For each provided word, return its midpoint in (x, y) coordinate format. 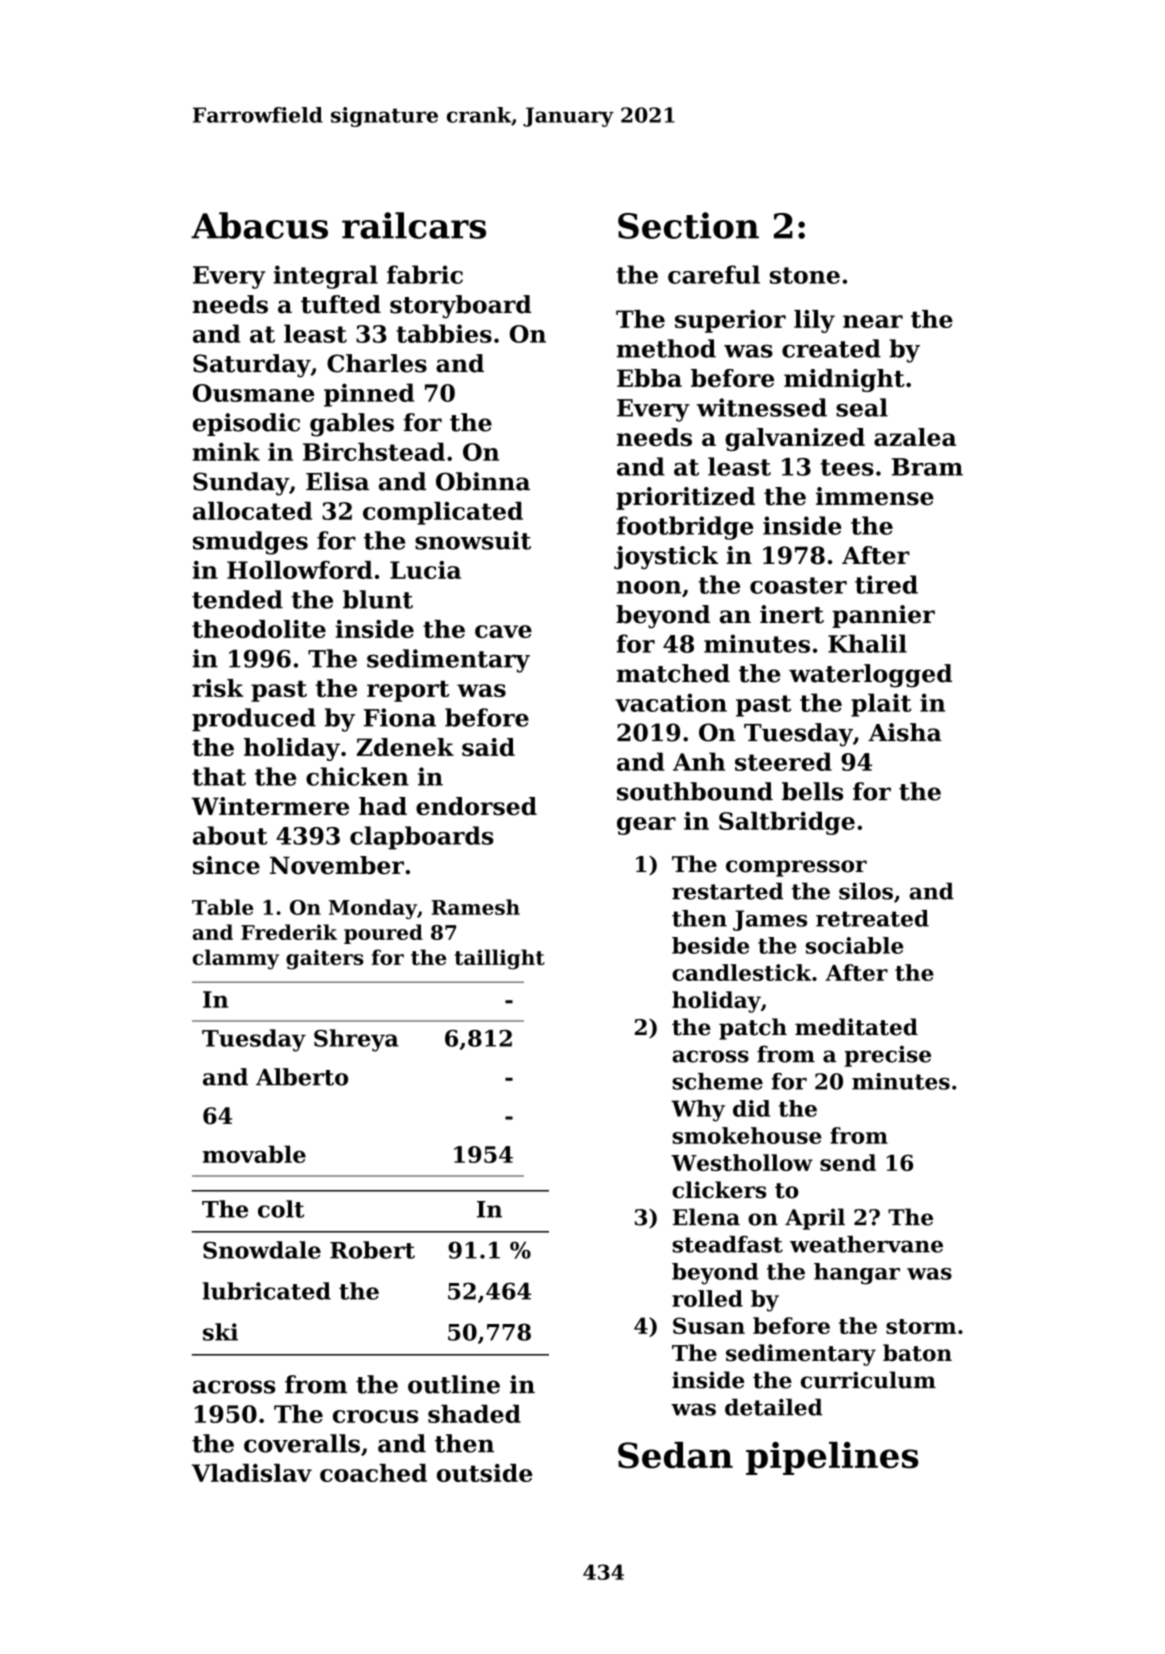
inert (792, 614)
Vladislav (252, 1473)
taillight (500, 959)
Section (688, 225)
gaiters (325, 959)
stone (805, 275)
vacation (671, 702)
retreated (872, 918)
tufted (341, 304)
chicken (357, 776)
